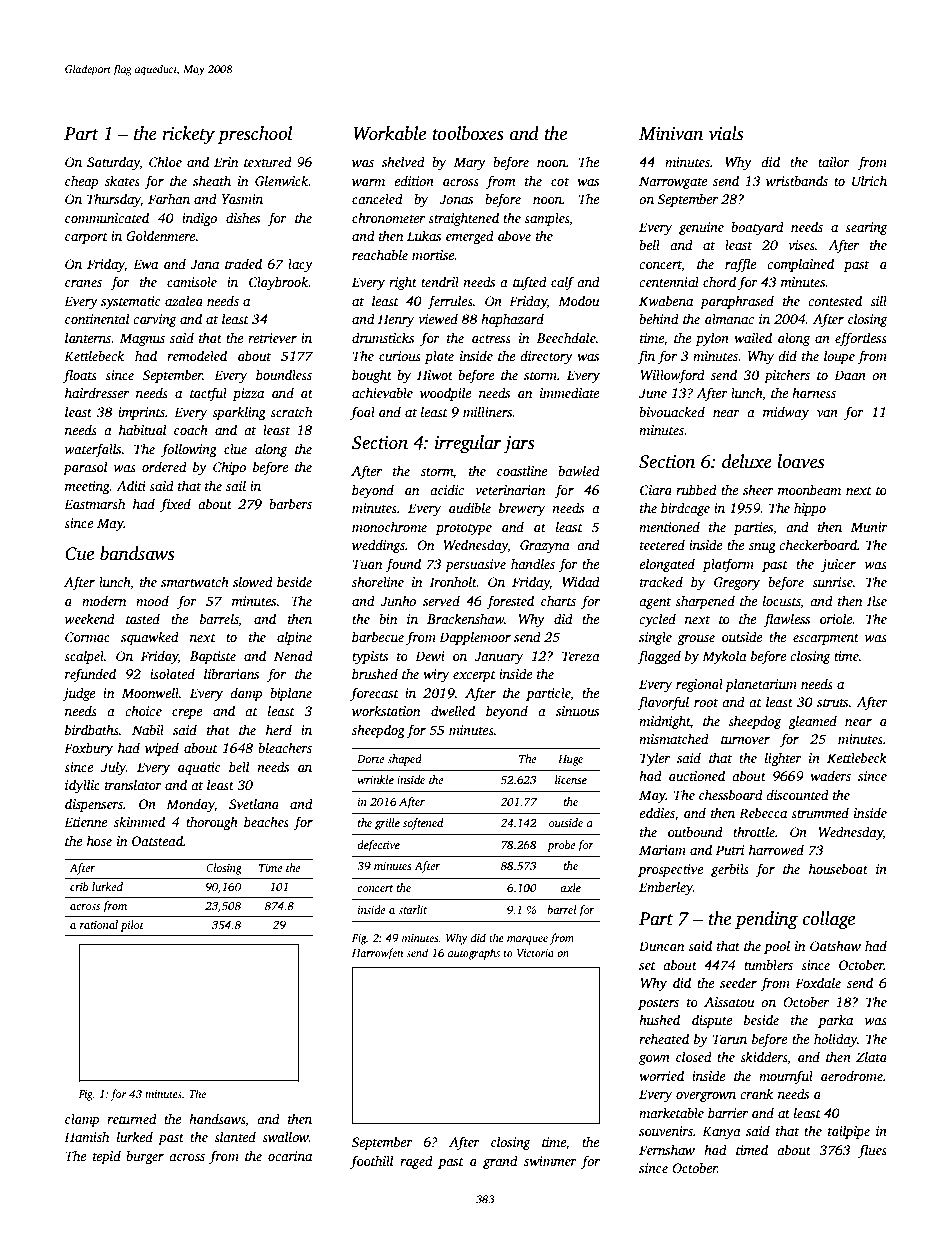 This document has height=1233, width=952. What do you see at coordinates (850, 375) in the document?
I see `Daan` at bounding box center [850, 375].
